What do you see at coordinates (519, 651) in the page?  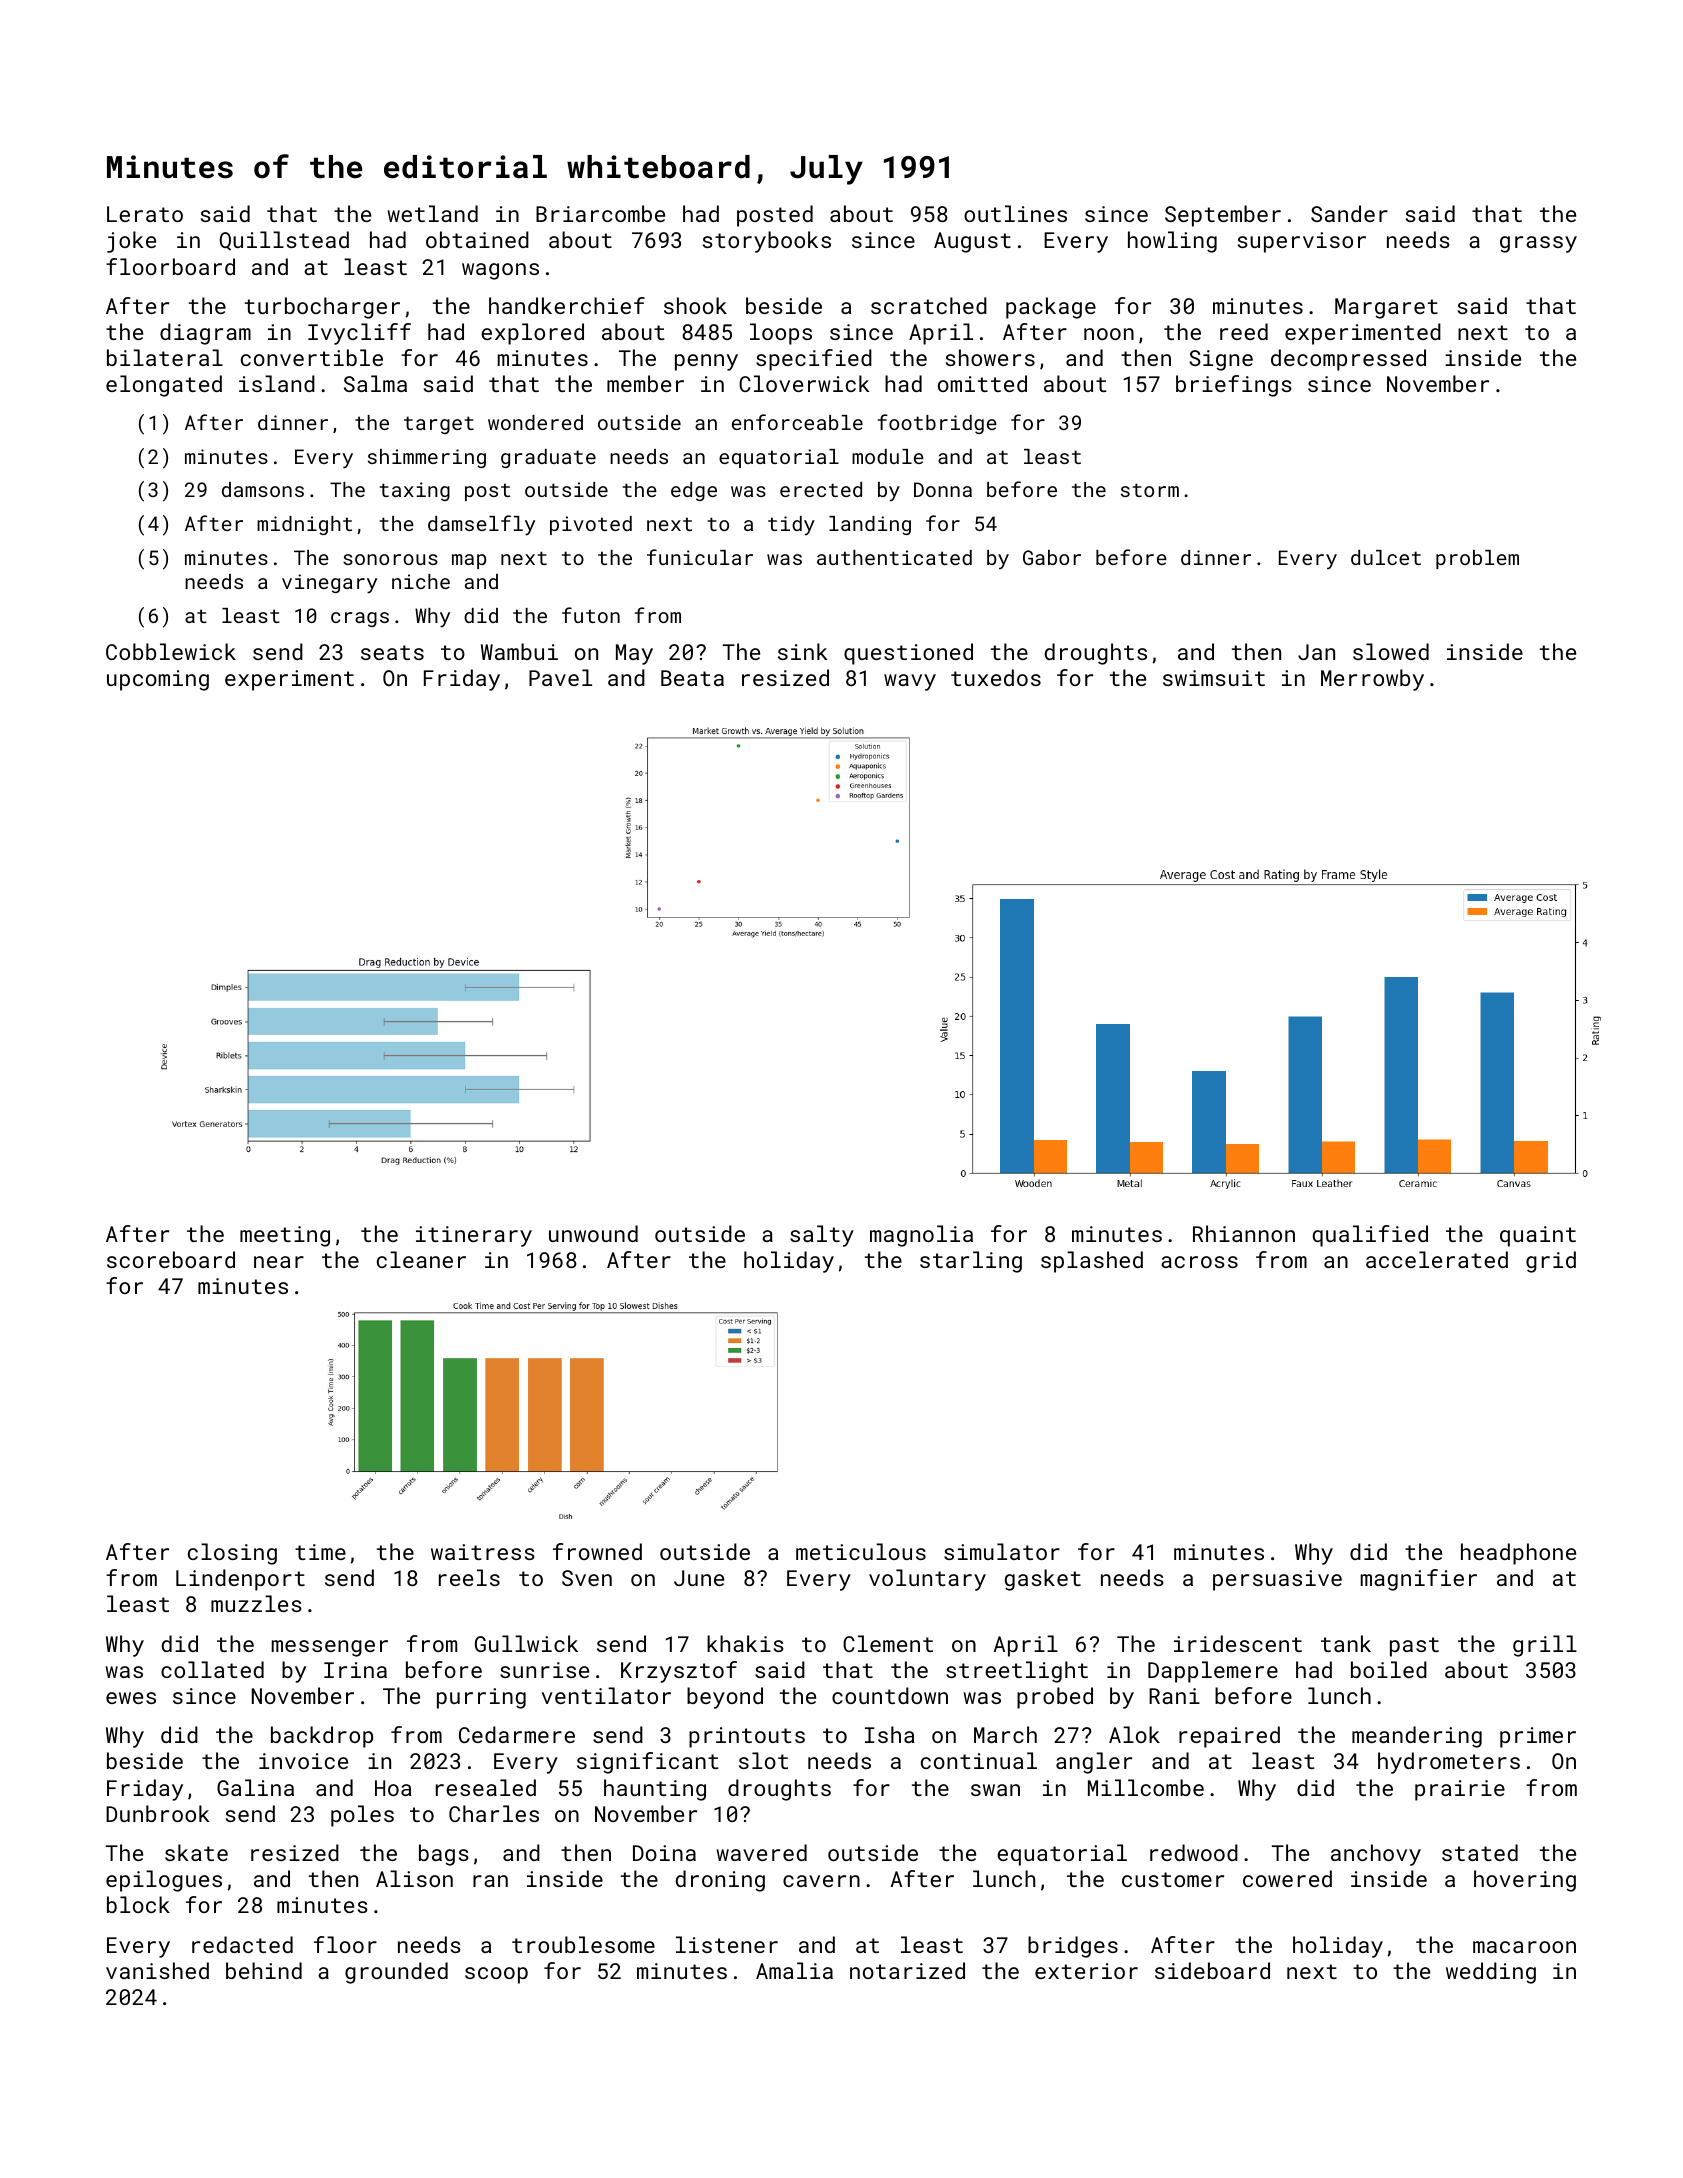 I see `Wambui` at bounding box center [519, 651].
